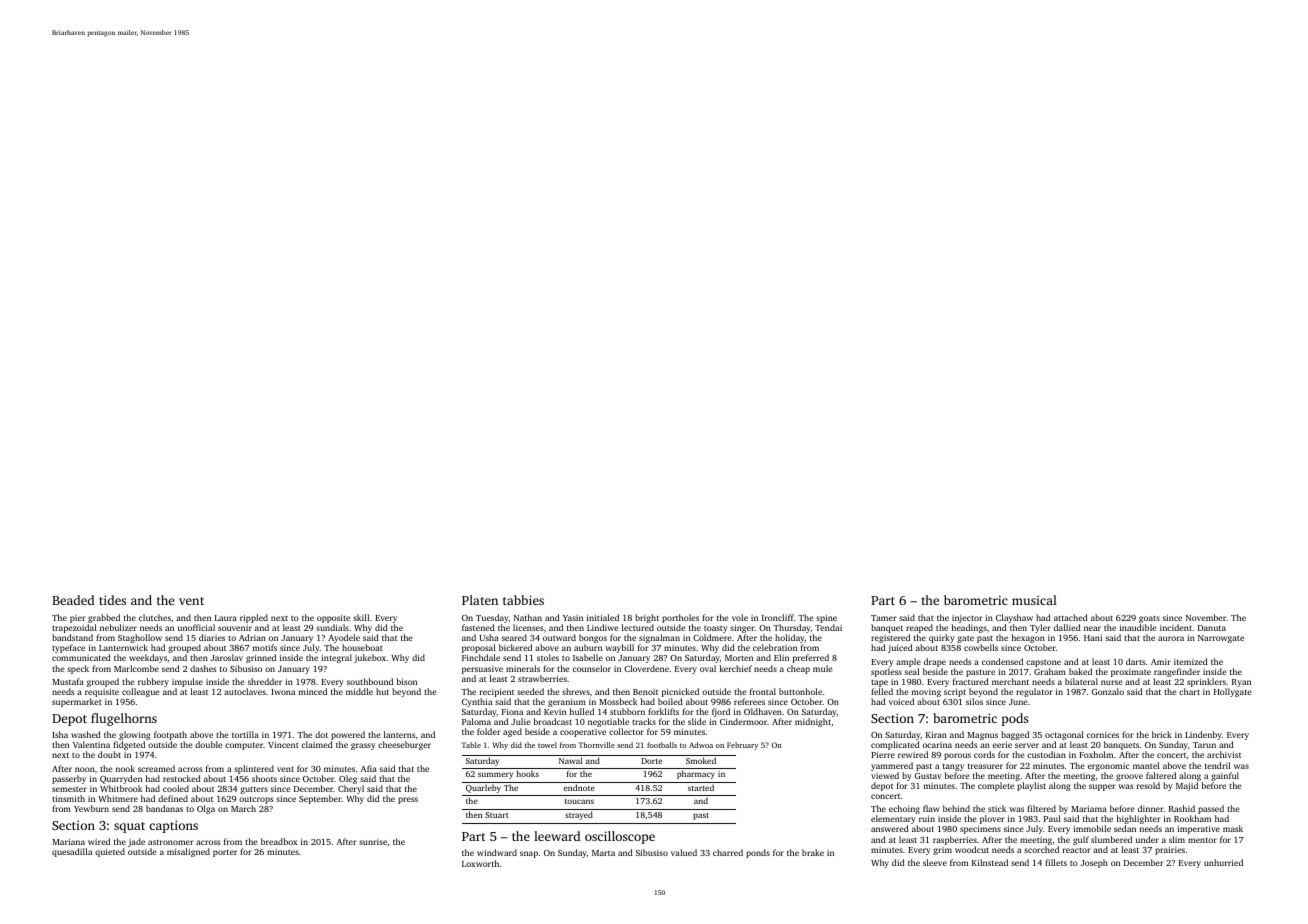 This screenshot has width=1308, height=924. Describe the element at coordinates (523, 600) in the screenshot. I see `tabbies` at that location.
